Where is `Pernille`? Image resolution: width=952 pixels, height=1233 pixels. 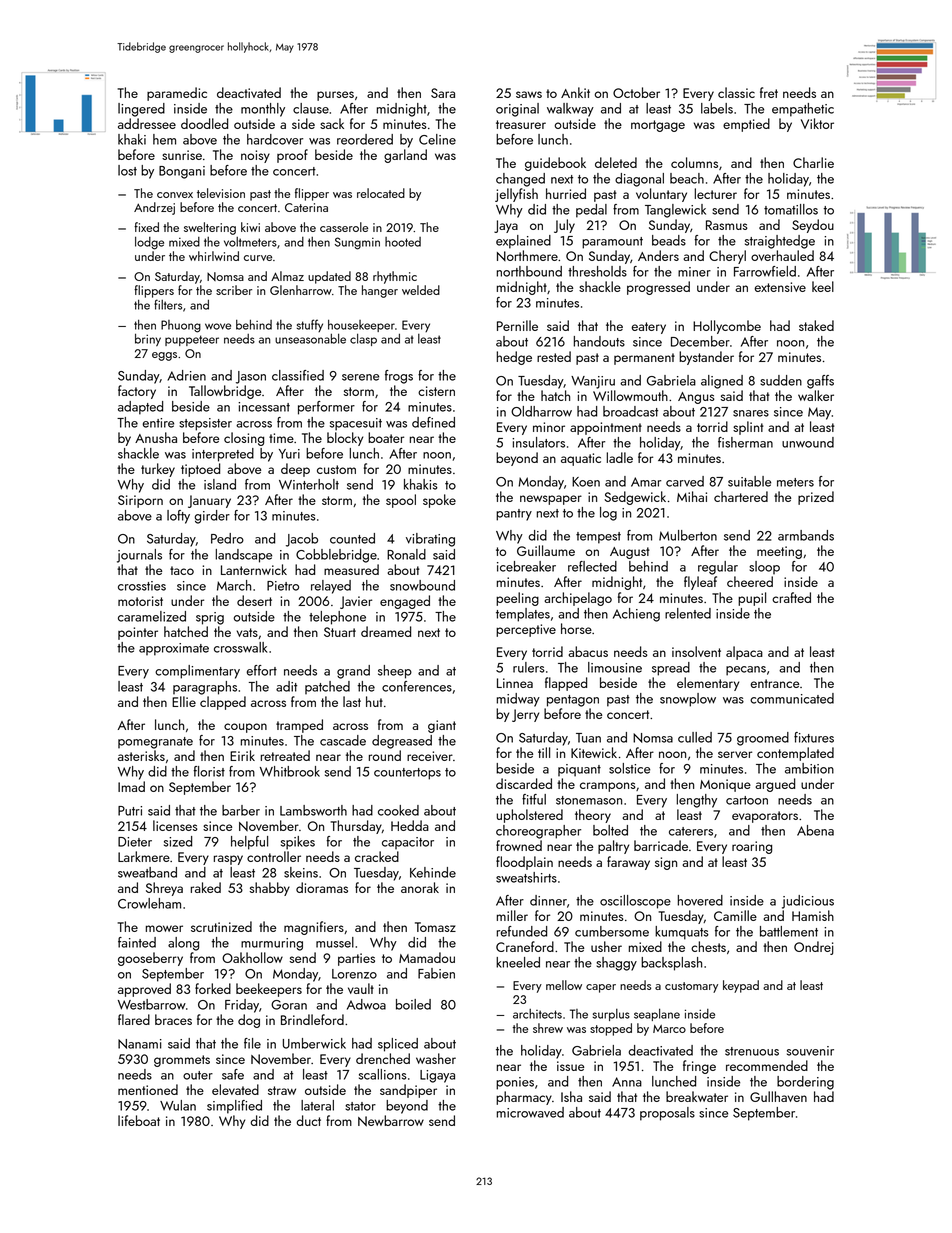 Pernille is located at coordinates (517, 325).
